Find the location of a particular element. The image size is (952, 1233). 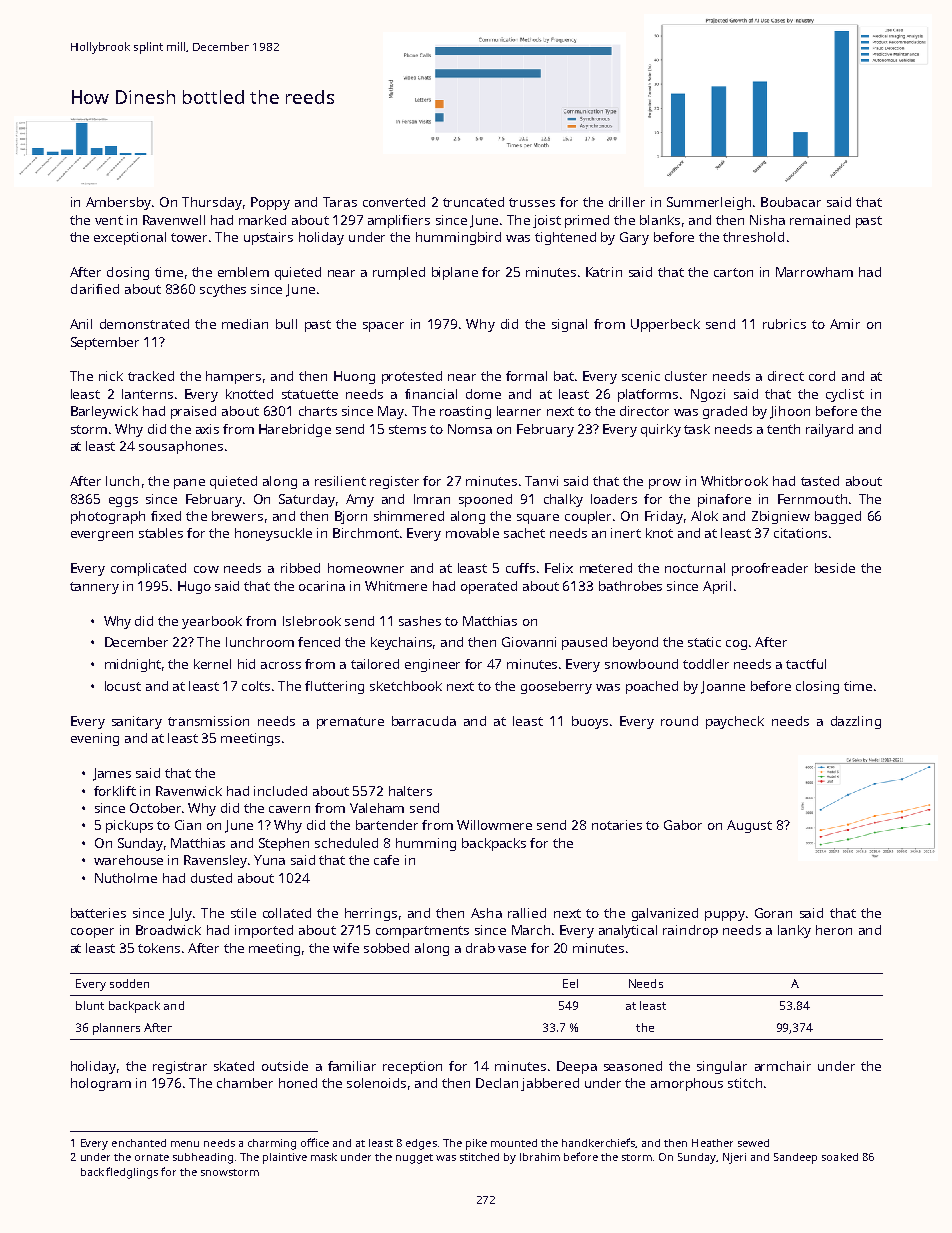

Boubacar is located at coordinates (791, 202).
